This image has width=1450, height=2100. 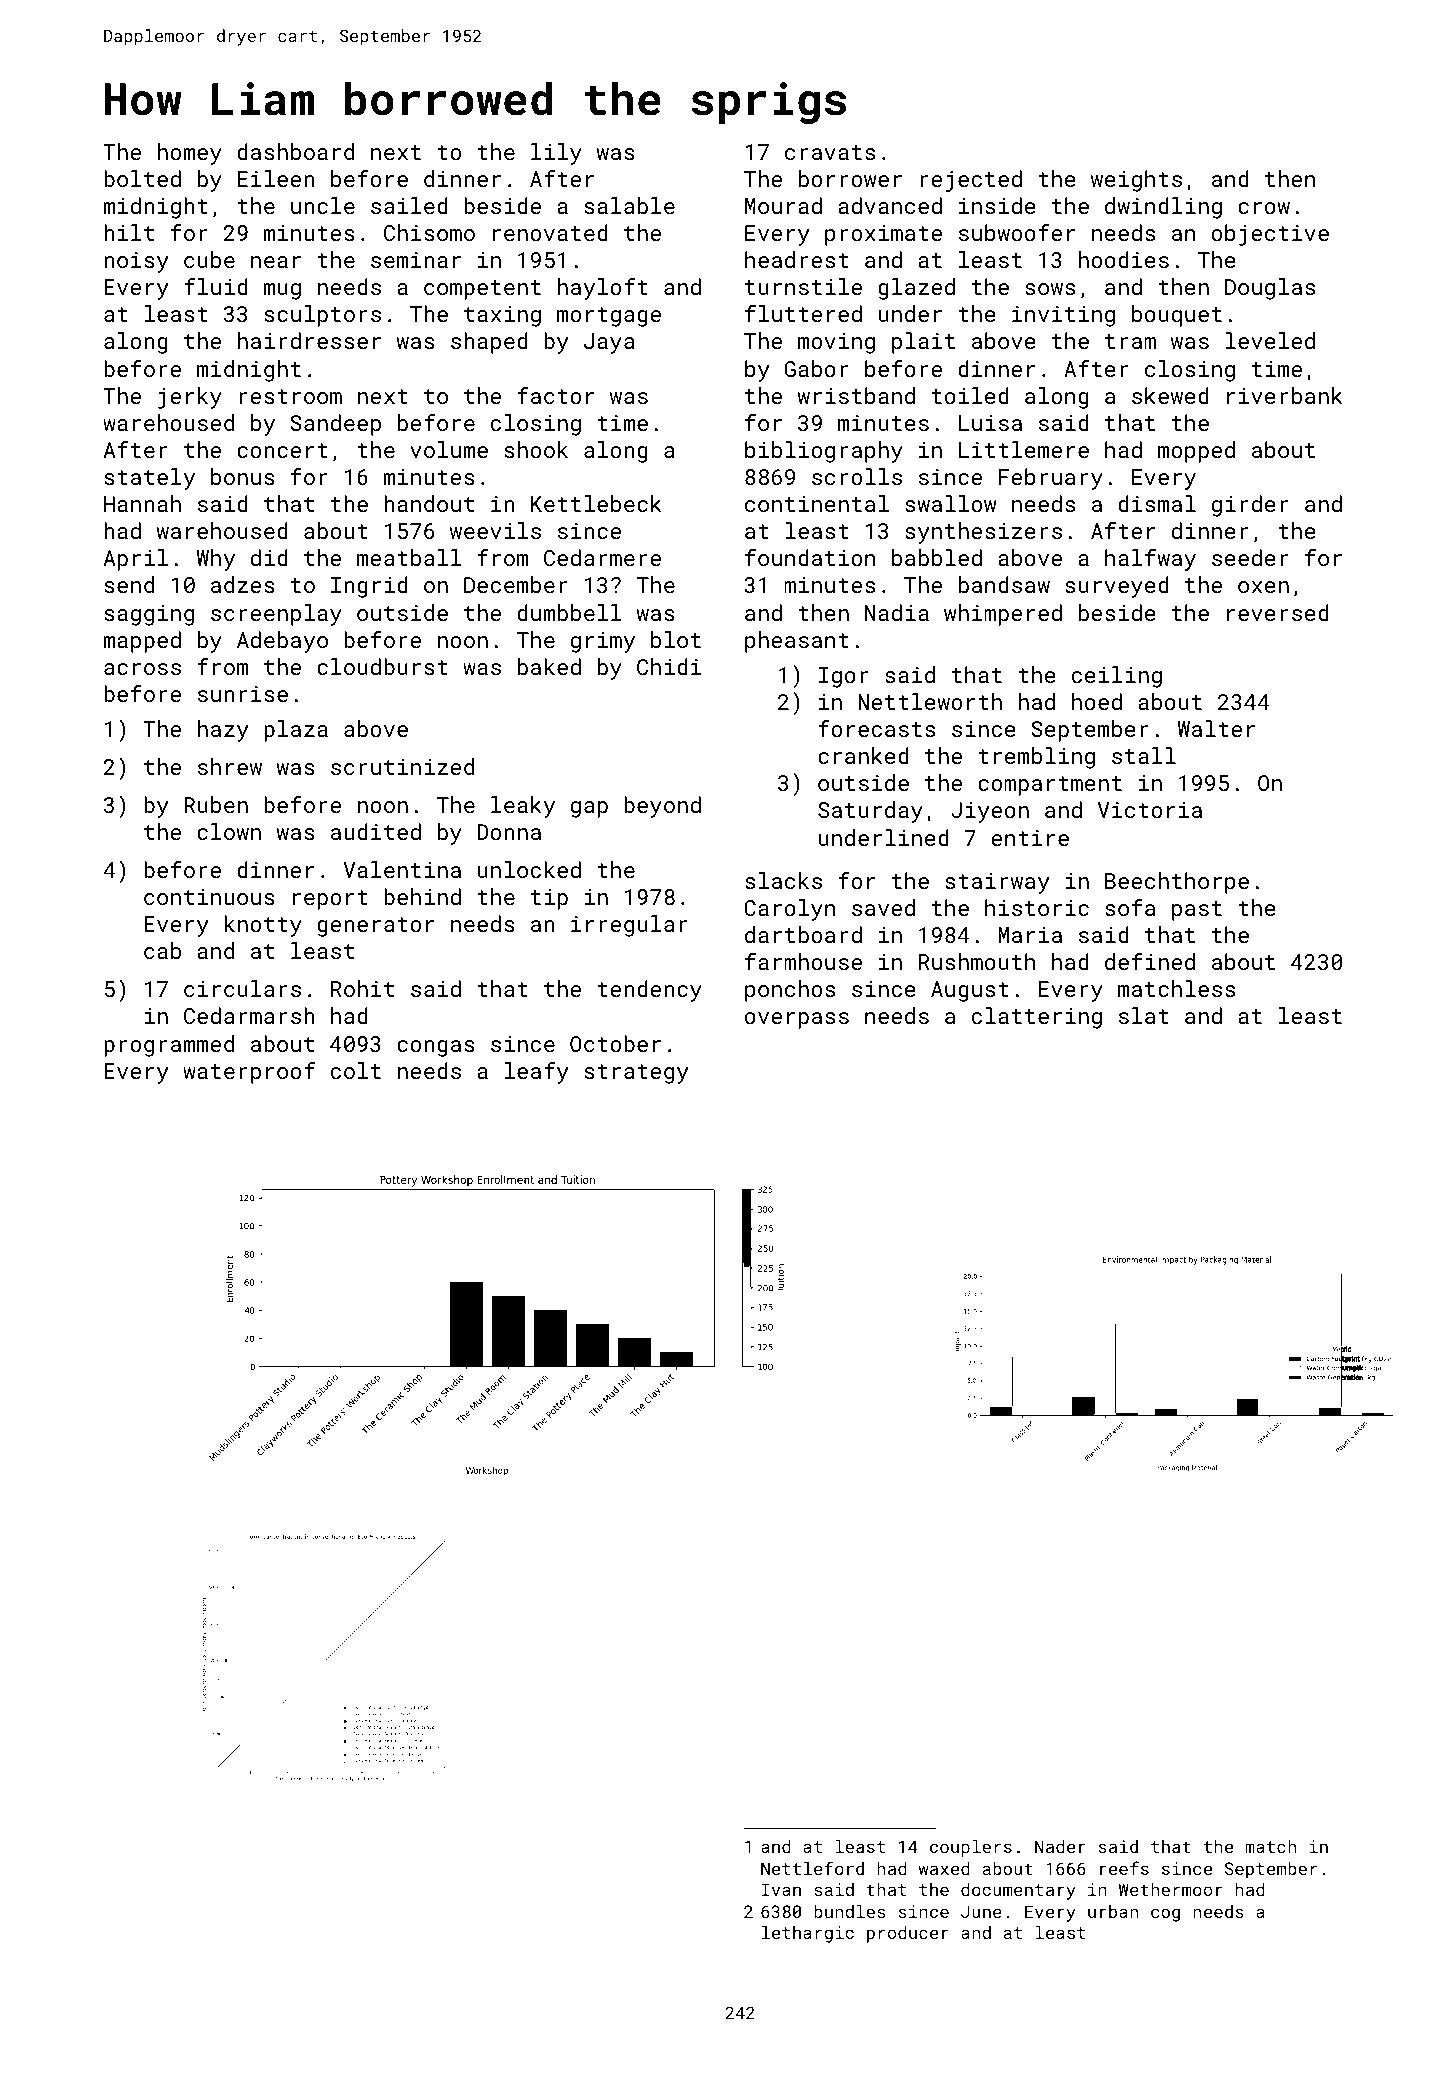 I want to click on dashboard, so click(x=295, y=151).
